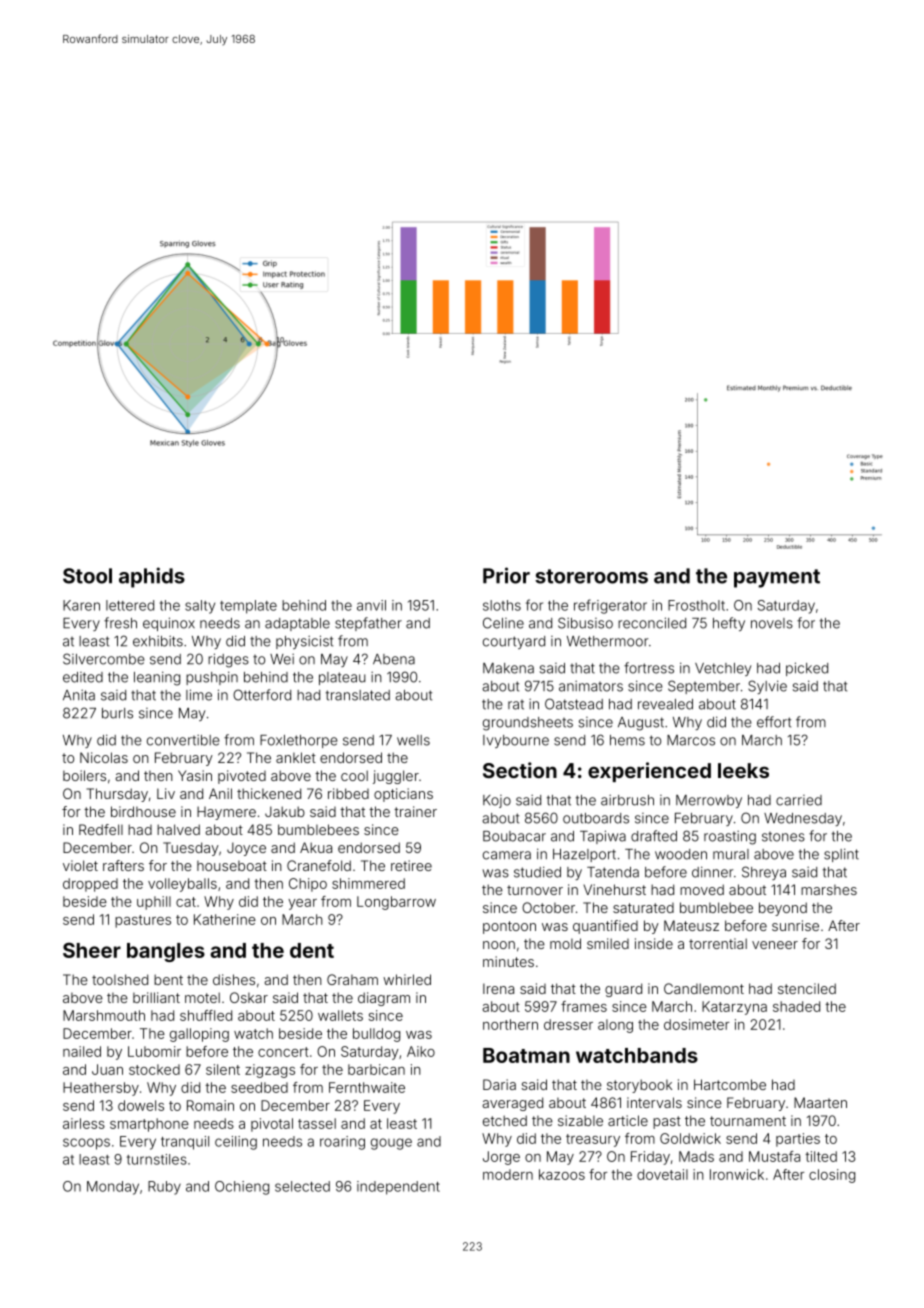 The height and width of the screenshot is (1308, 924). Describe the element at coordinates (371, 605) in the screenshot. I see `anvil` at that location.
